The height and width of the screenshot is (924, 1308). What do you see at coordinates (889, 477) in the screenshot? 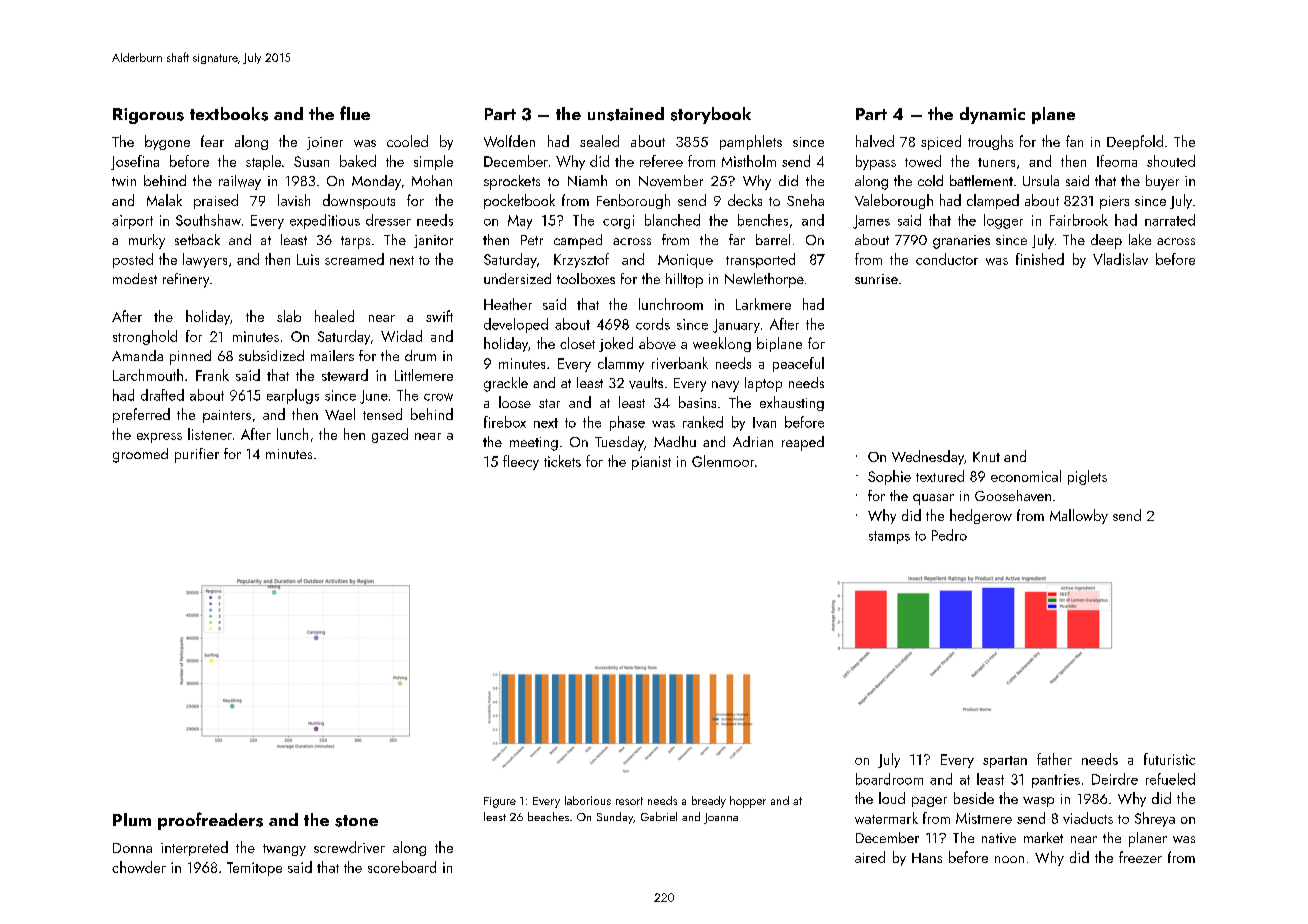
I see `Sophie` at bounding box center [889, 477].
